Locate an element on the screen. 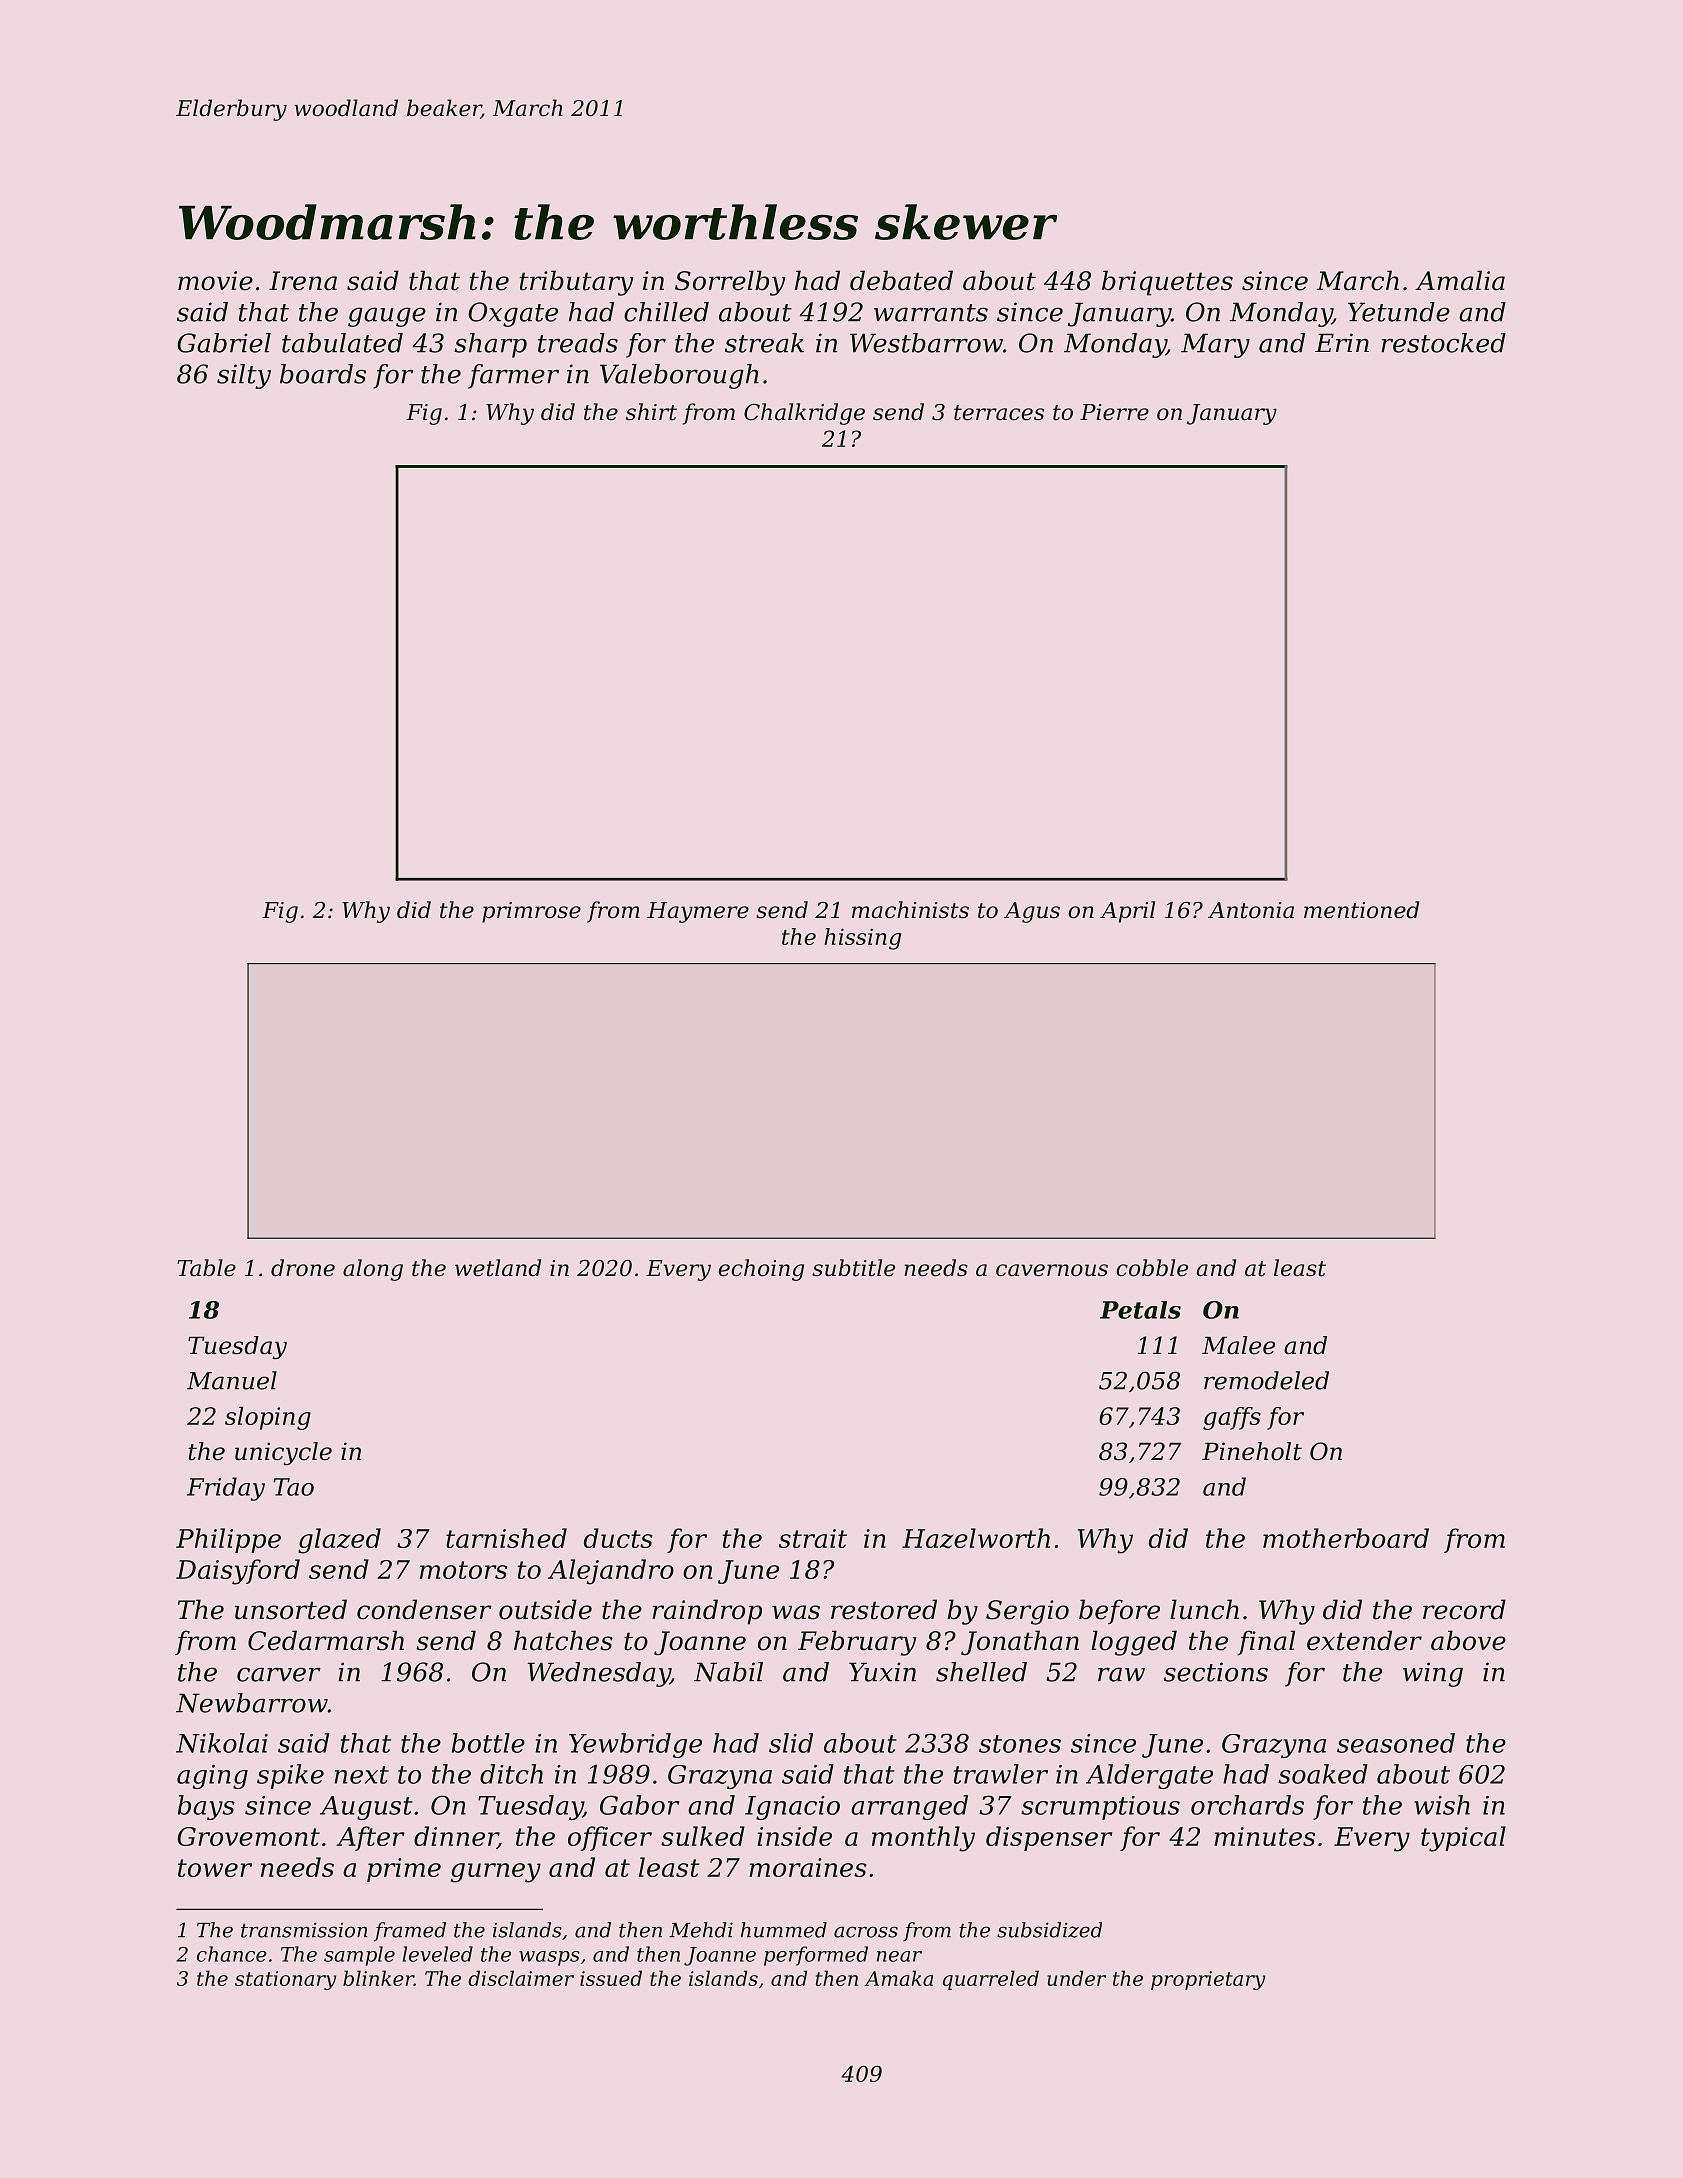 This screenshot has height=2178, width=1683. silty is located at coordinates (244, 376).
